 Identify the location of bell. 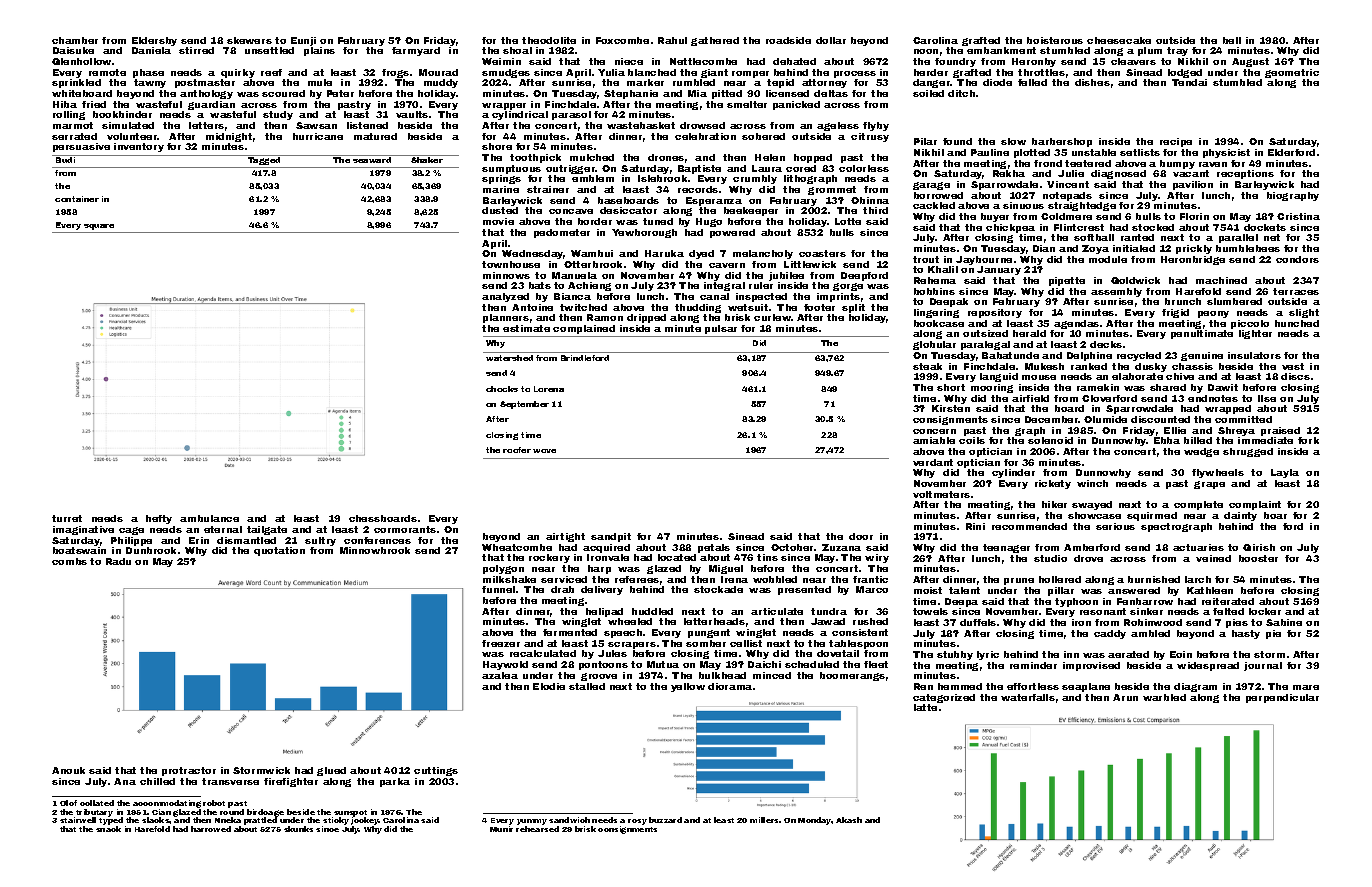
(1232, 40).
